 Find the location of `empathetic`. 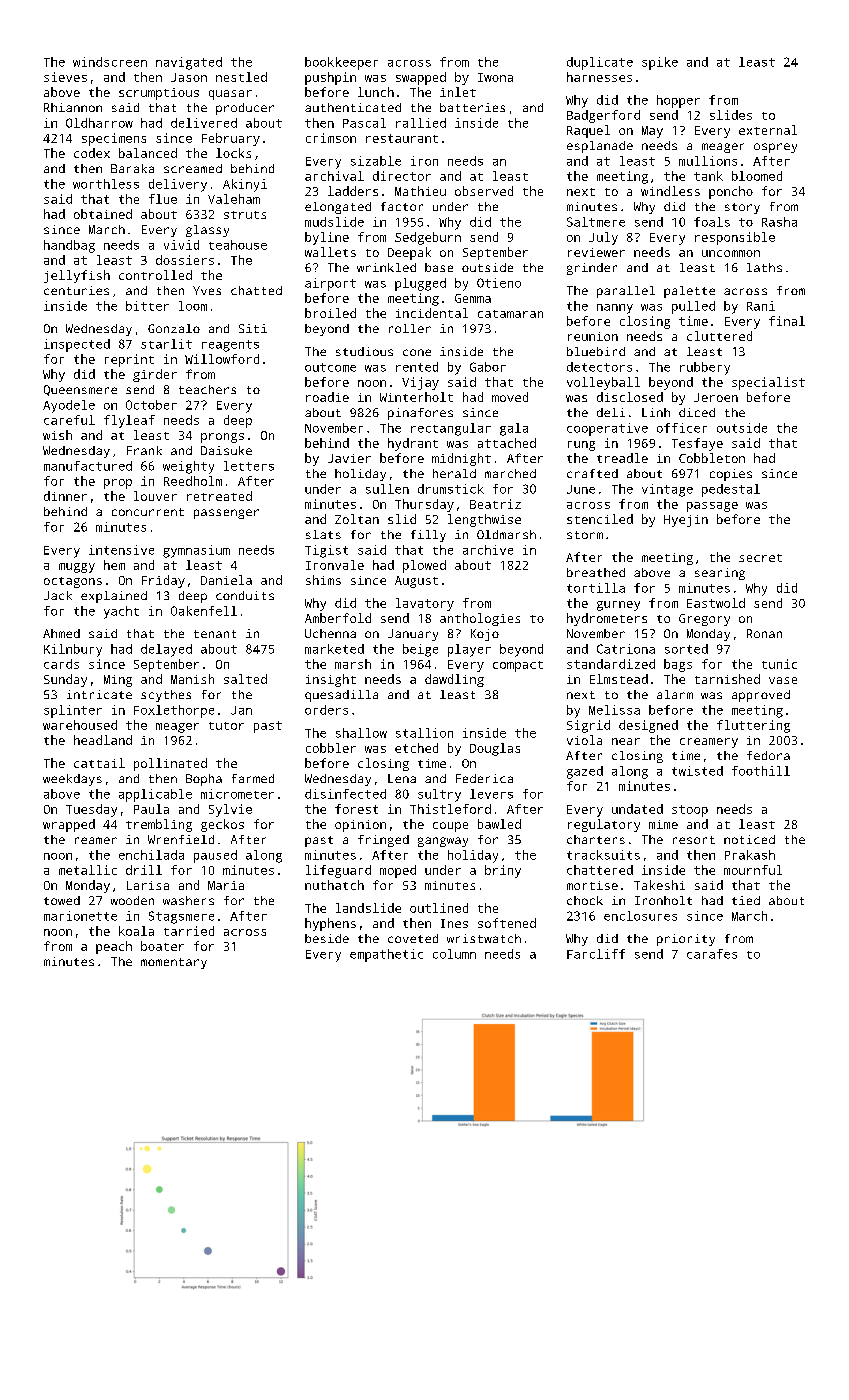

empathetic is located at coordinates (386, 955).
